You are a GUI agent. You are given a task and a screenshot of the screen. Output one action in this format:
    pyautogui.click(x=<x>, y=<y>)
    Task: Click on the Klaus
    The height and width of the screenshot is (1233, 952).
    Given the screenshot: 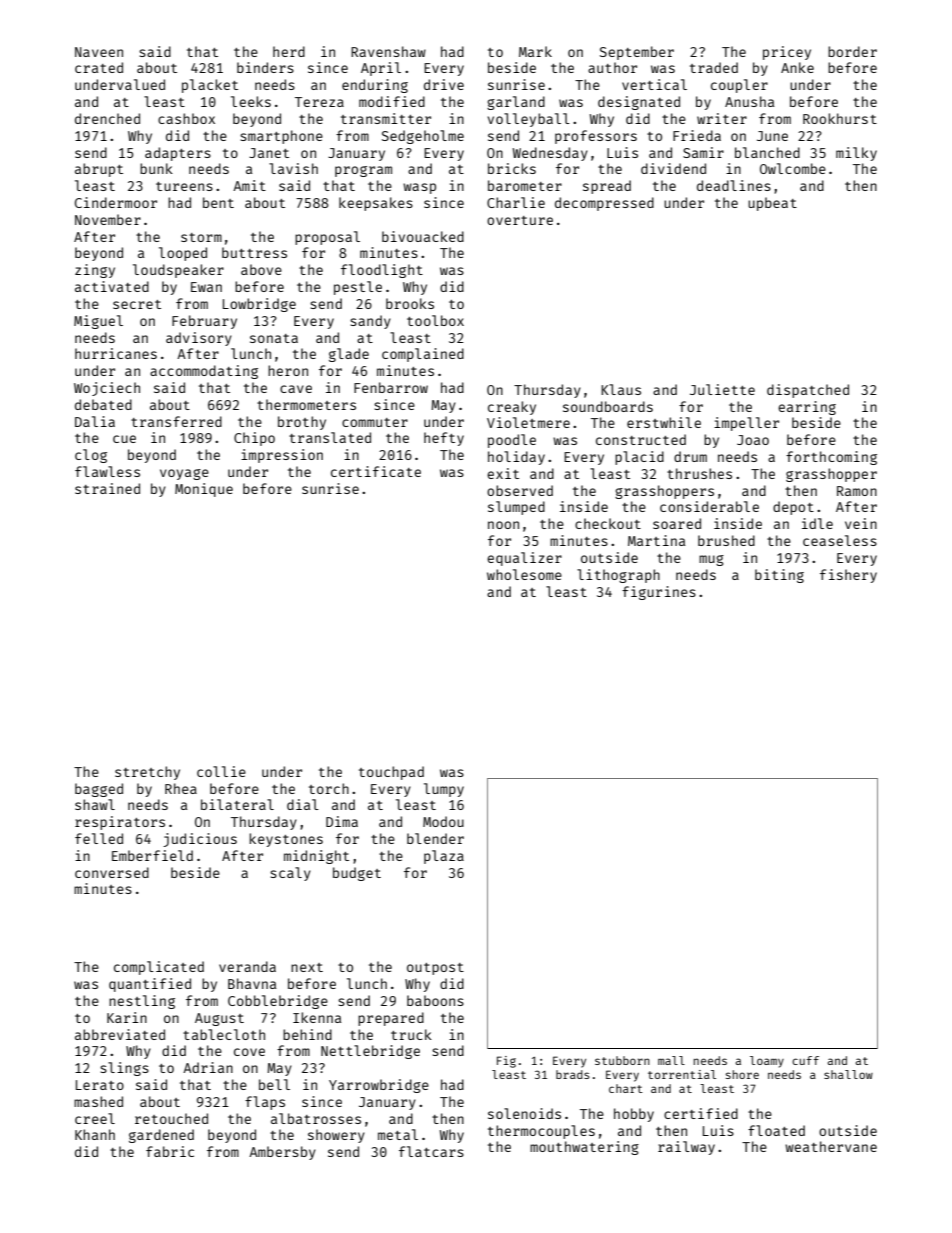 What is the action you would take?
    pyautogui.click(x=621, y=389)
